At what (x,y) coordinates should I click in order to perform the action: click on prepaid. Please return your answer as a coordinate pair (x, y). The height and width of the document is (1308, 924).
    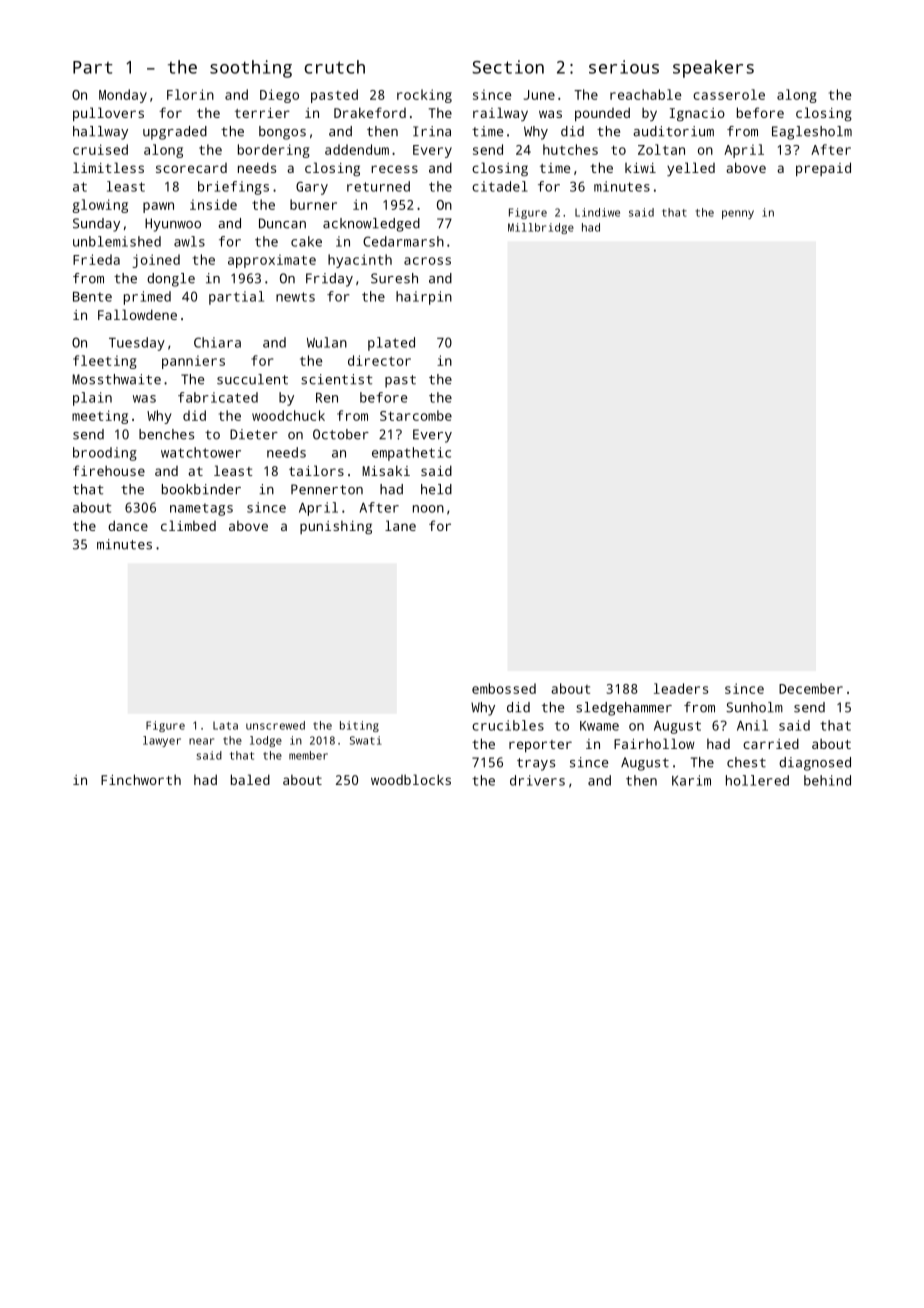
    Looking at the image, I should click on (823, 169).
